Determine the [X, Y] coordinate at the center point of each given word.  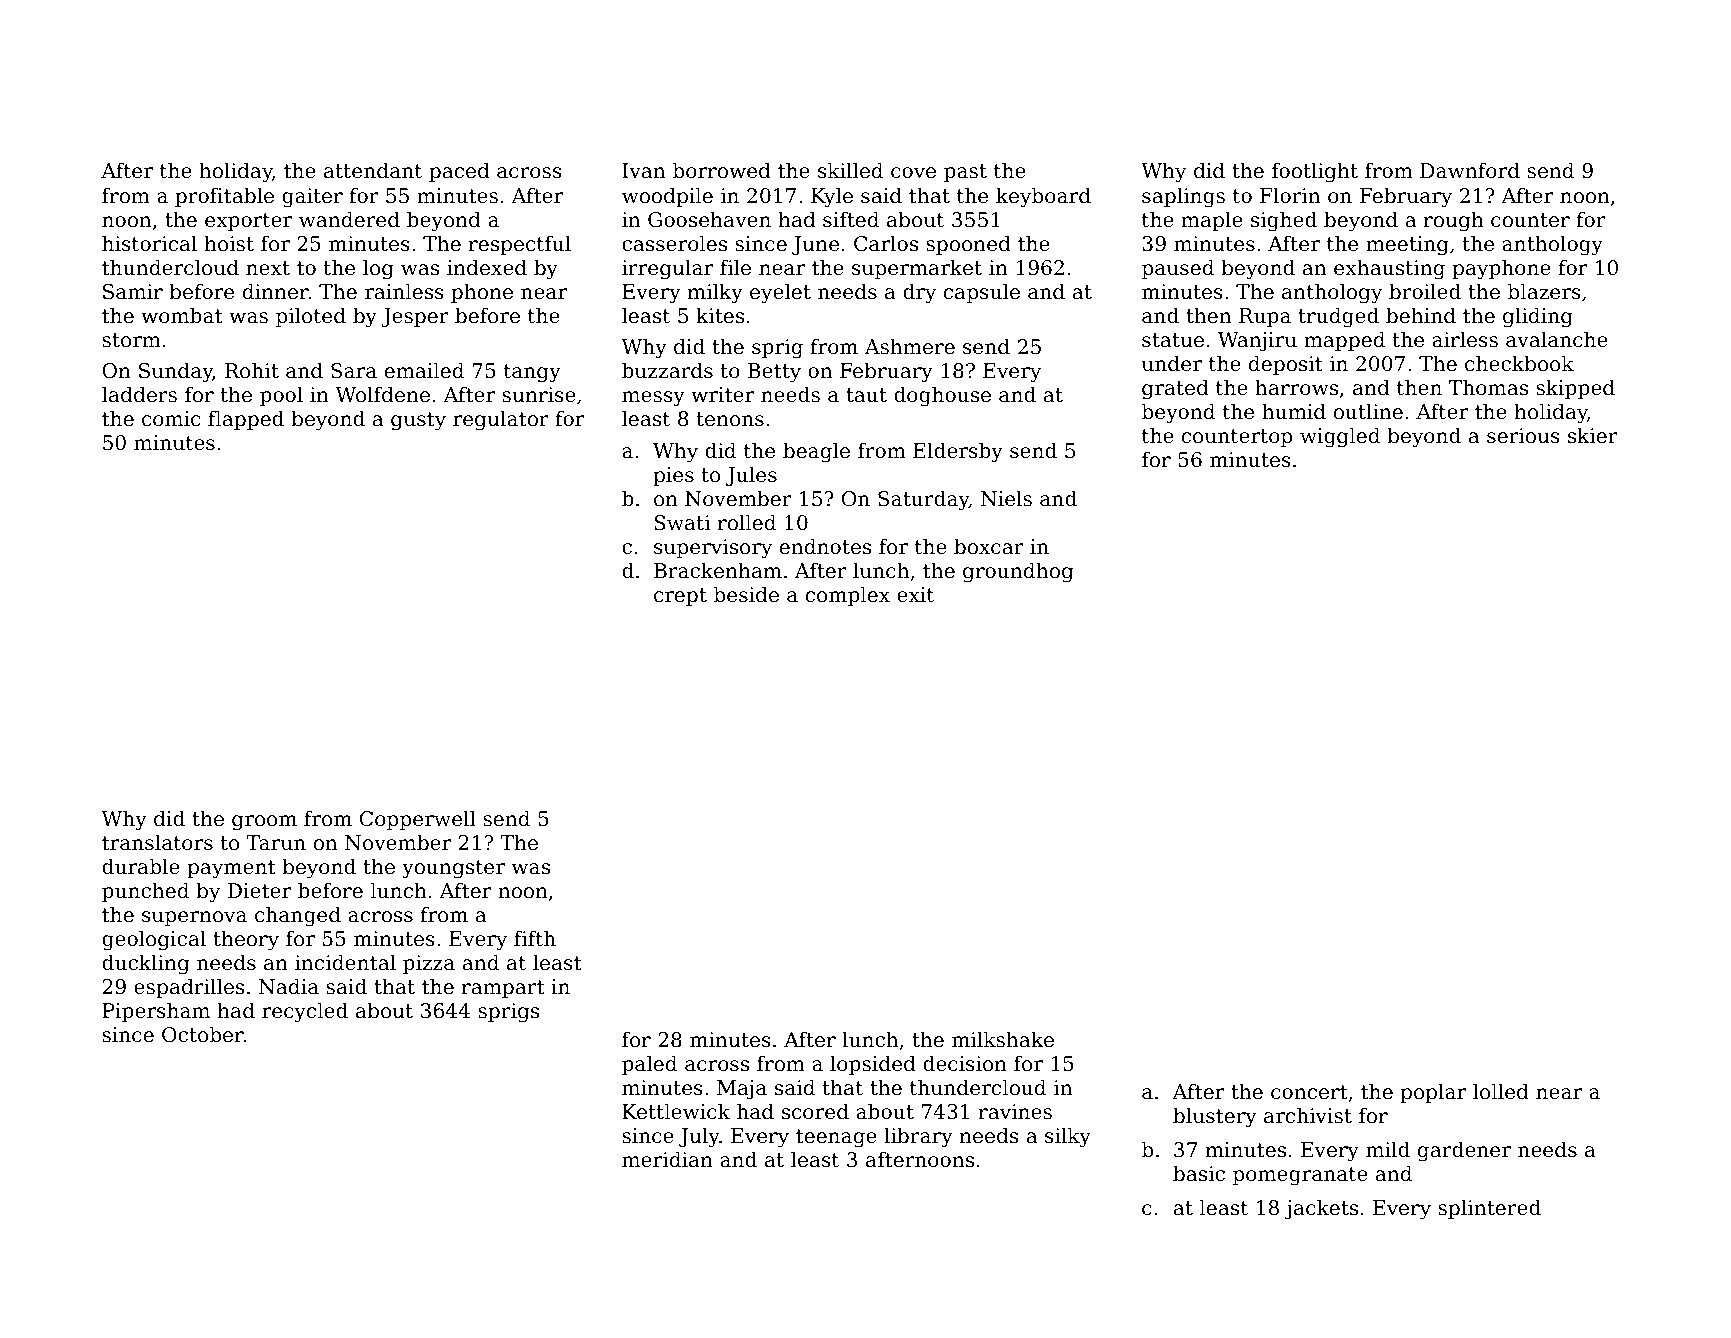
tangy [532, 373]
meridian [667, 1159]
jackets [1321, 1209]
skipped [1575, 389]
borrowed [722, 170]
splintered [1489, 1209]
